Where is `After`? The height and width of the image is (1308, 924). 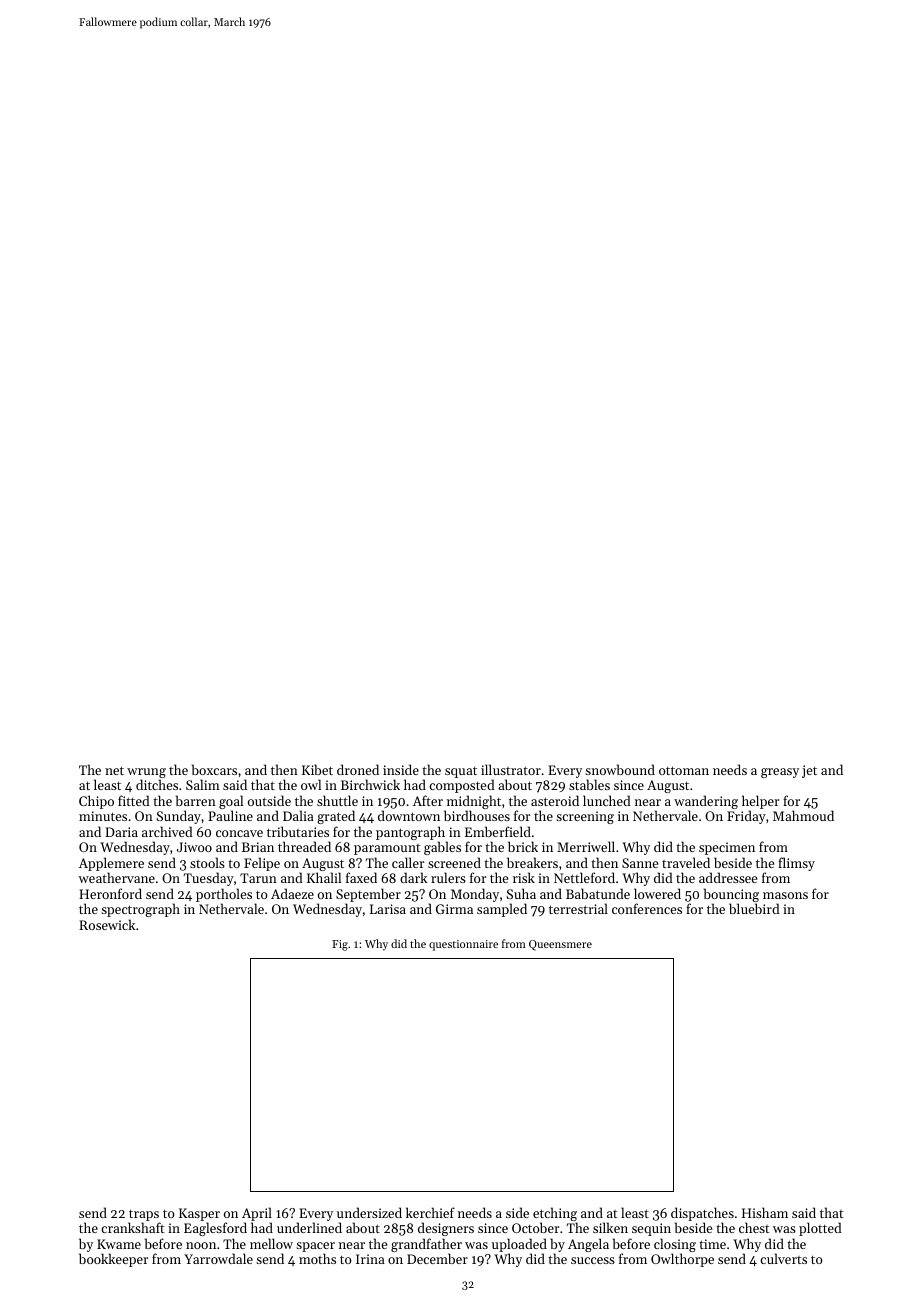 After is located at coordinates (428, 800).
